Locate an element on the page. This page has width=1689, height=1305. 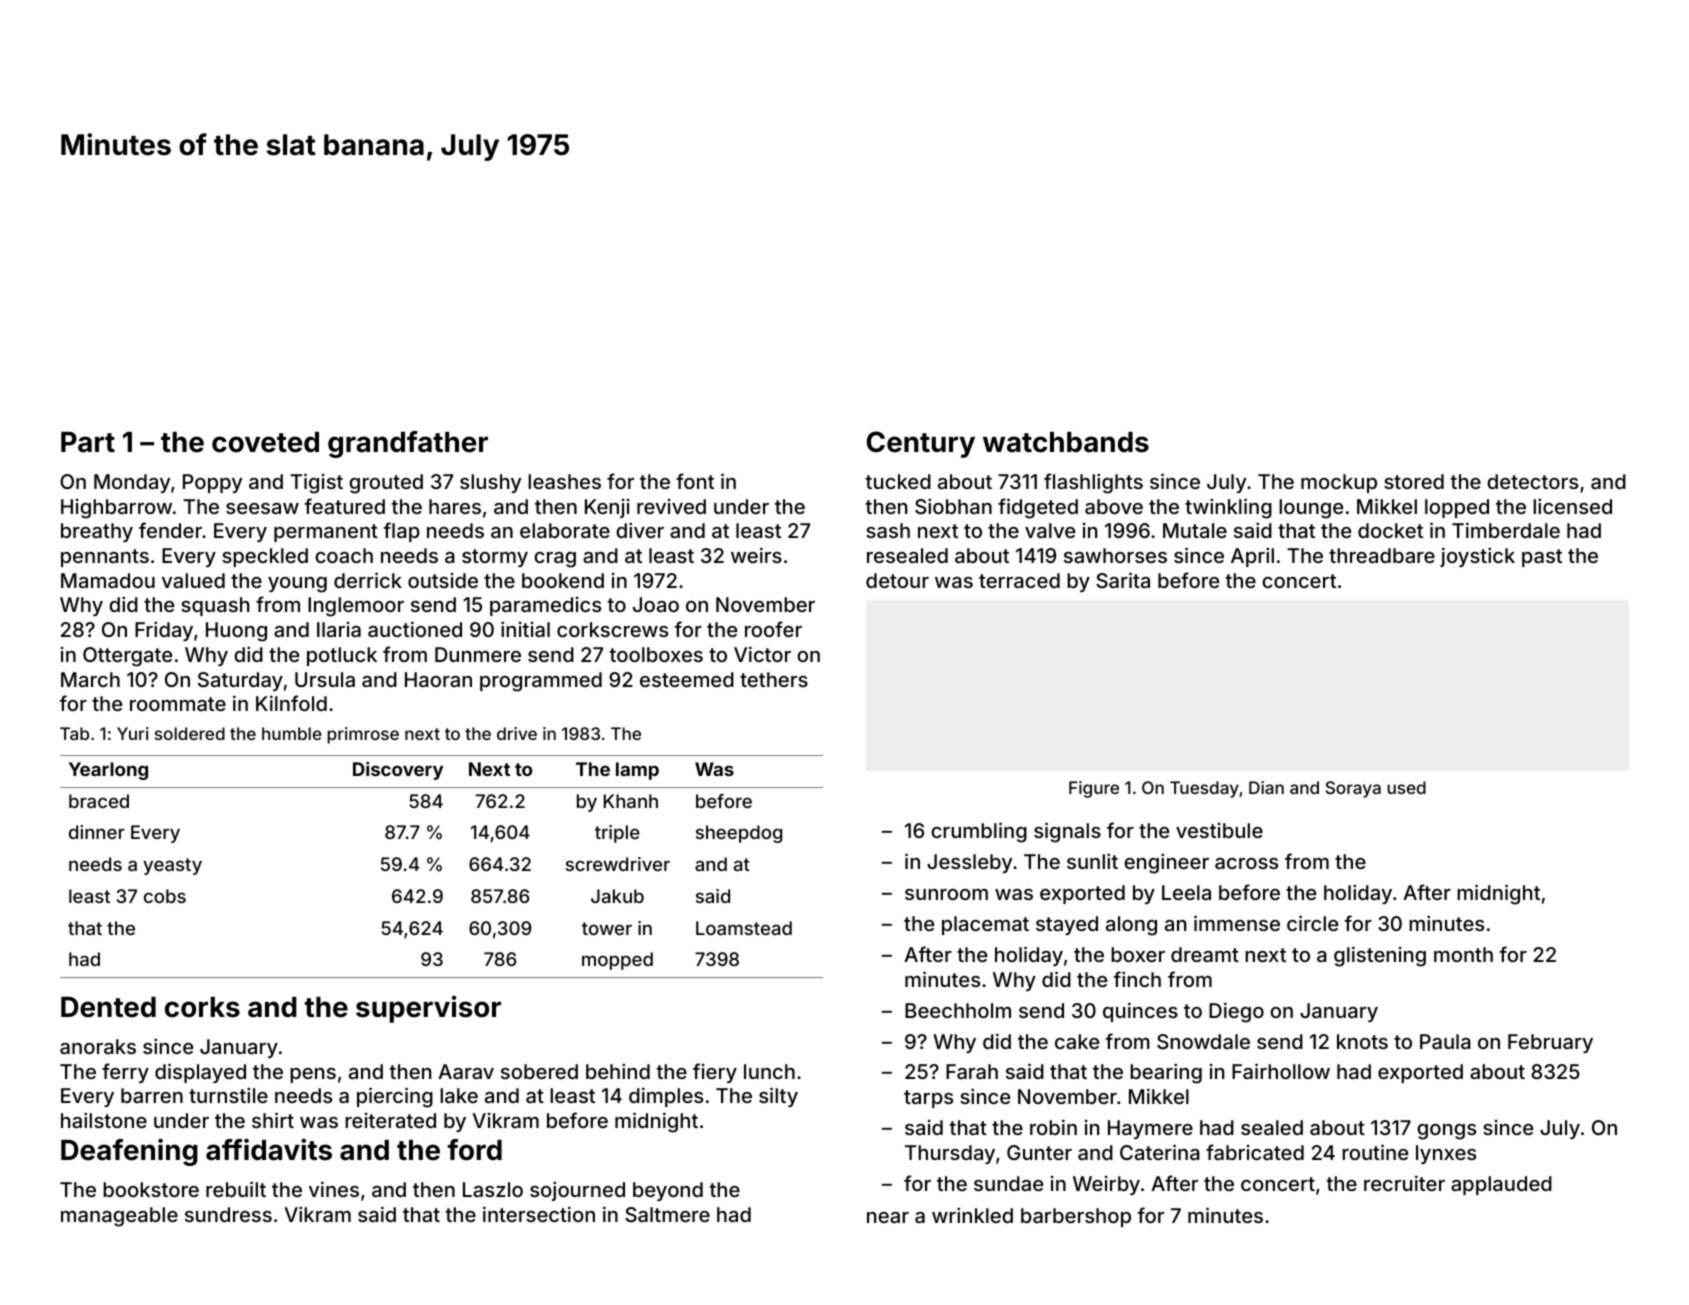
Inglemoor is located at coordinates (356, 607).
